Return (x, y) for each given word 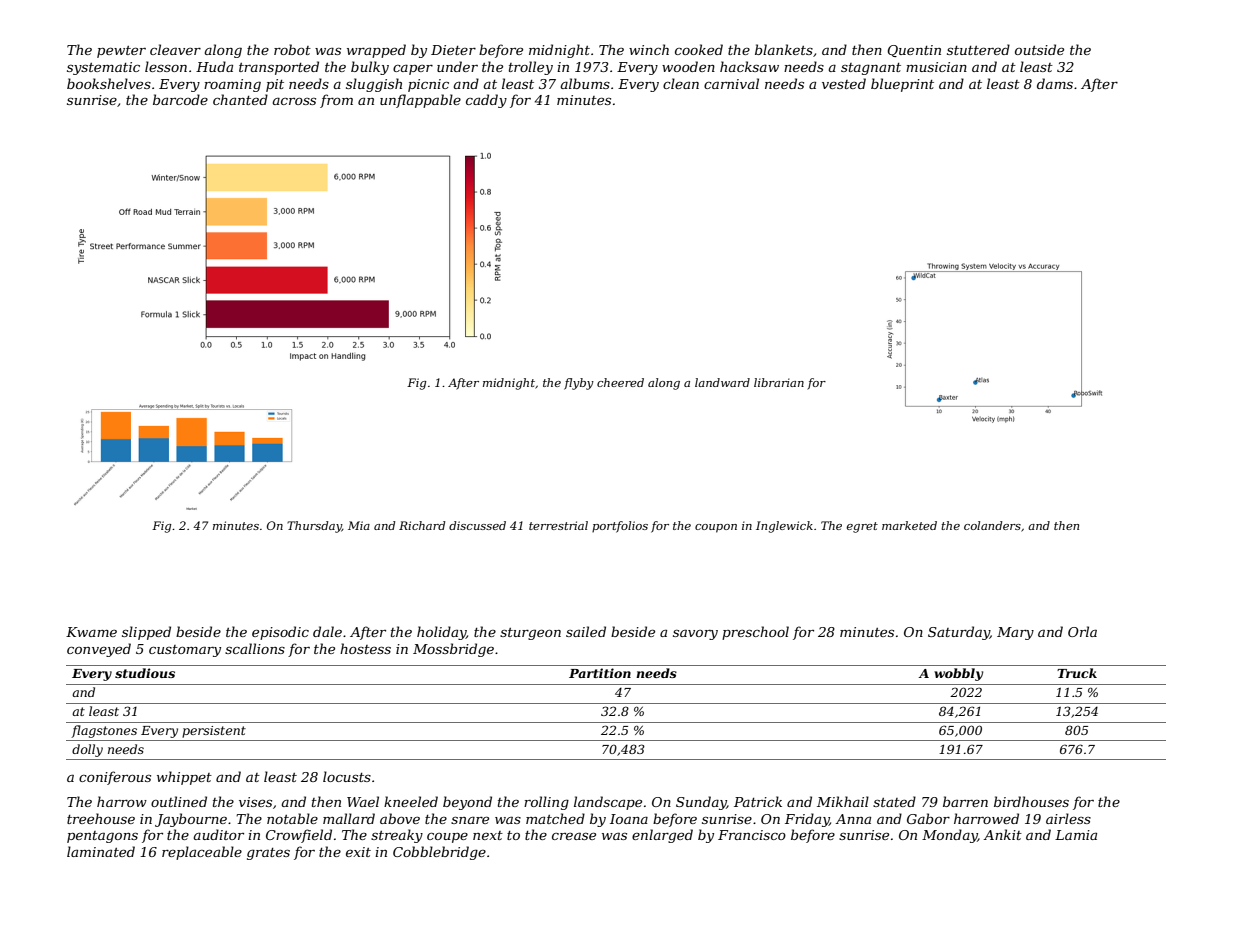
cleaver (175, 49)
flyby (579, 384)
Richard (422, 525)
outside (1039, 49)
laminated (101, 851)
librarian (779, 382)
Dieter (453, 50)
